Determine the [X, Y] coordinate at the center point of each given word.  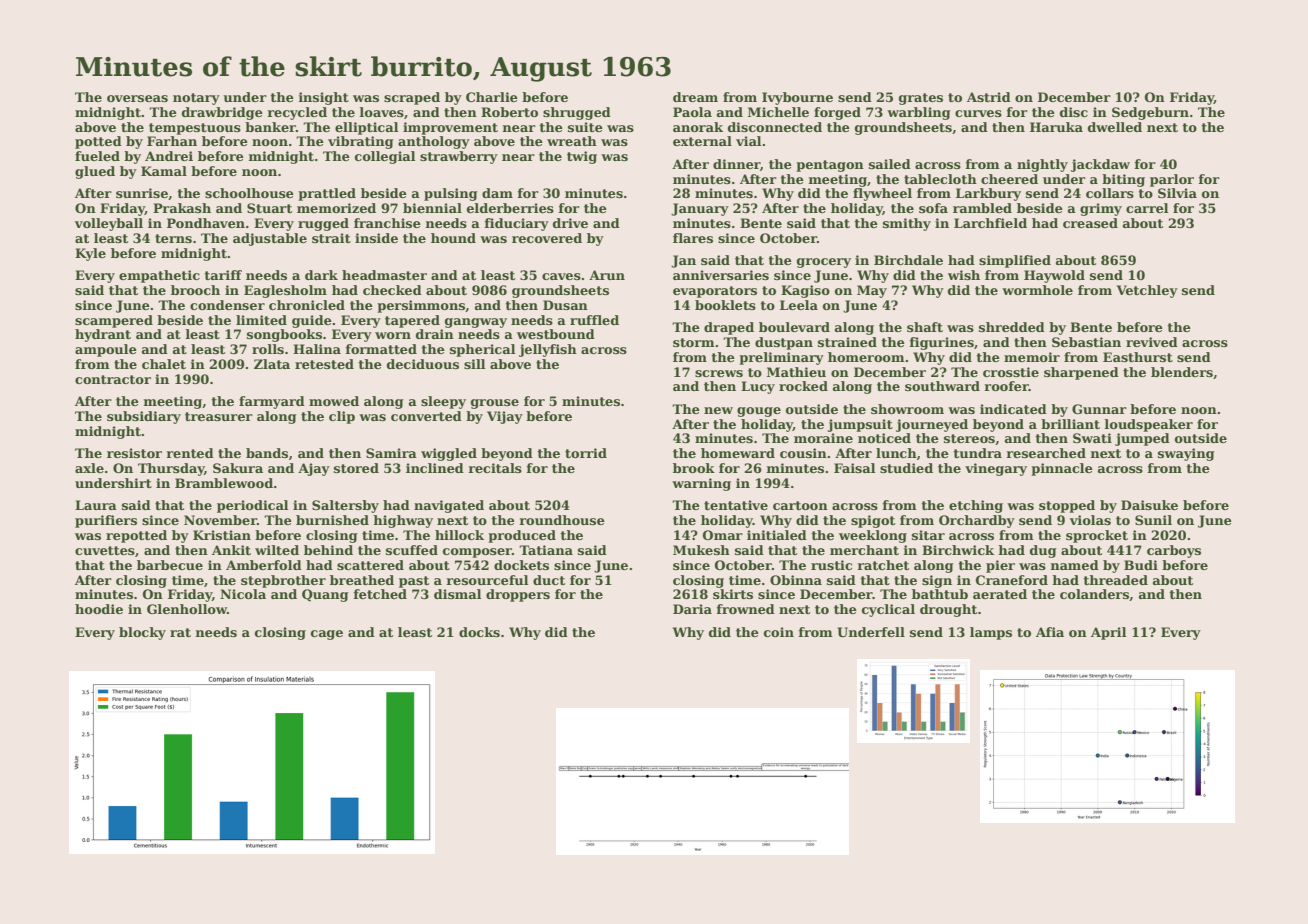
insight [323, 98]
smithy [907, 224]
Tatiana [546, 550]
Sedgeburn [1150, 113]
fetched [380, 594]
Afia [1050, 632]
